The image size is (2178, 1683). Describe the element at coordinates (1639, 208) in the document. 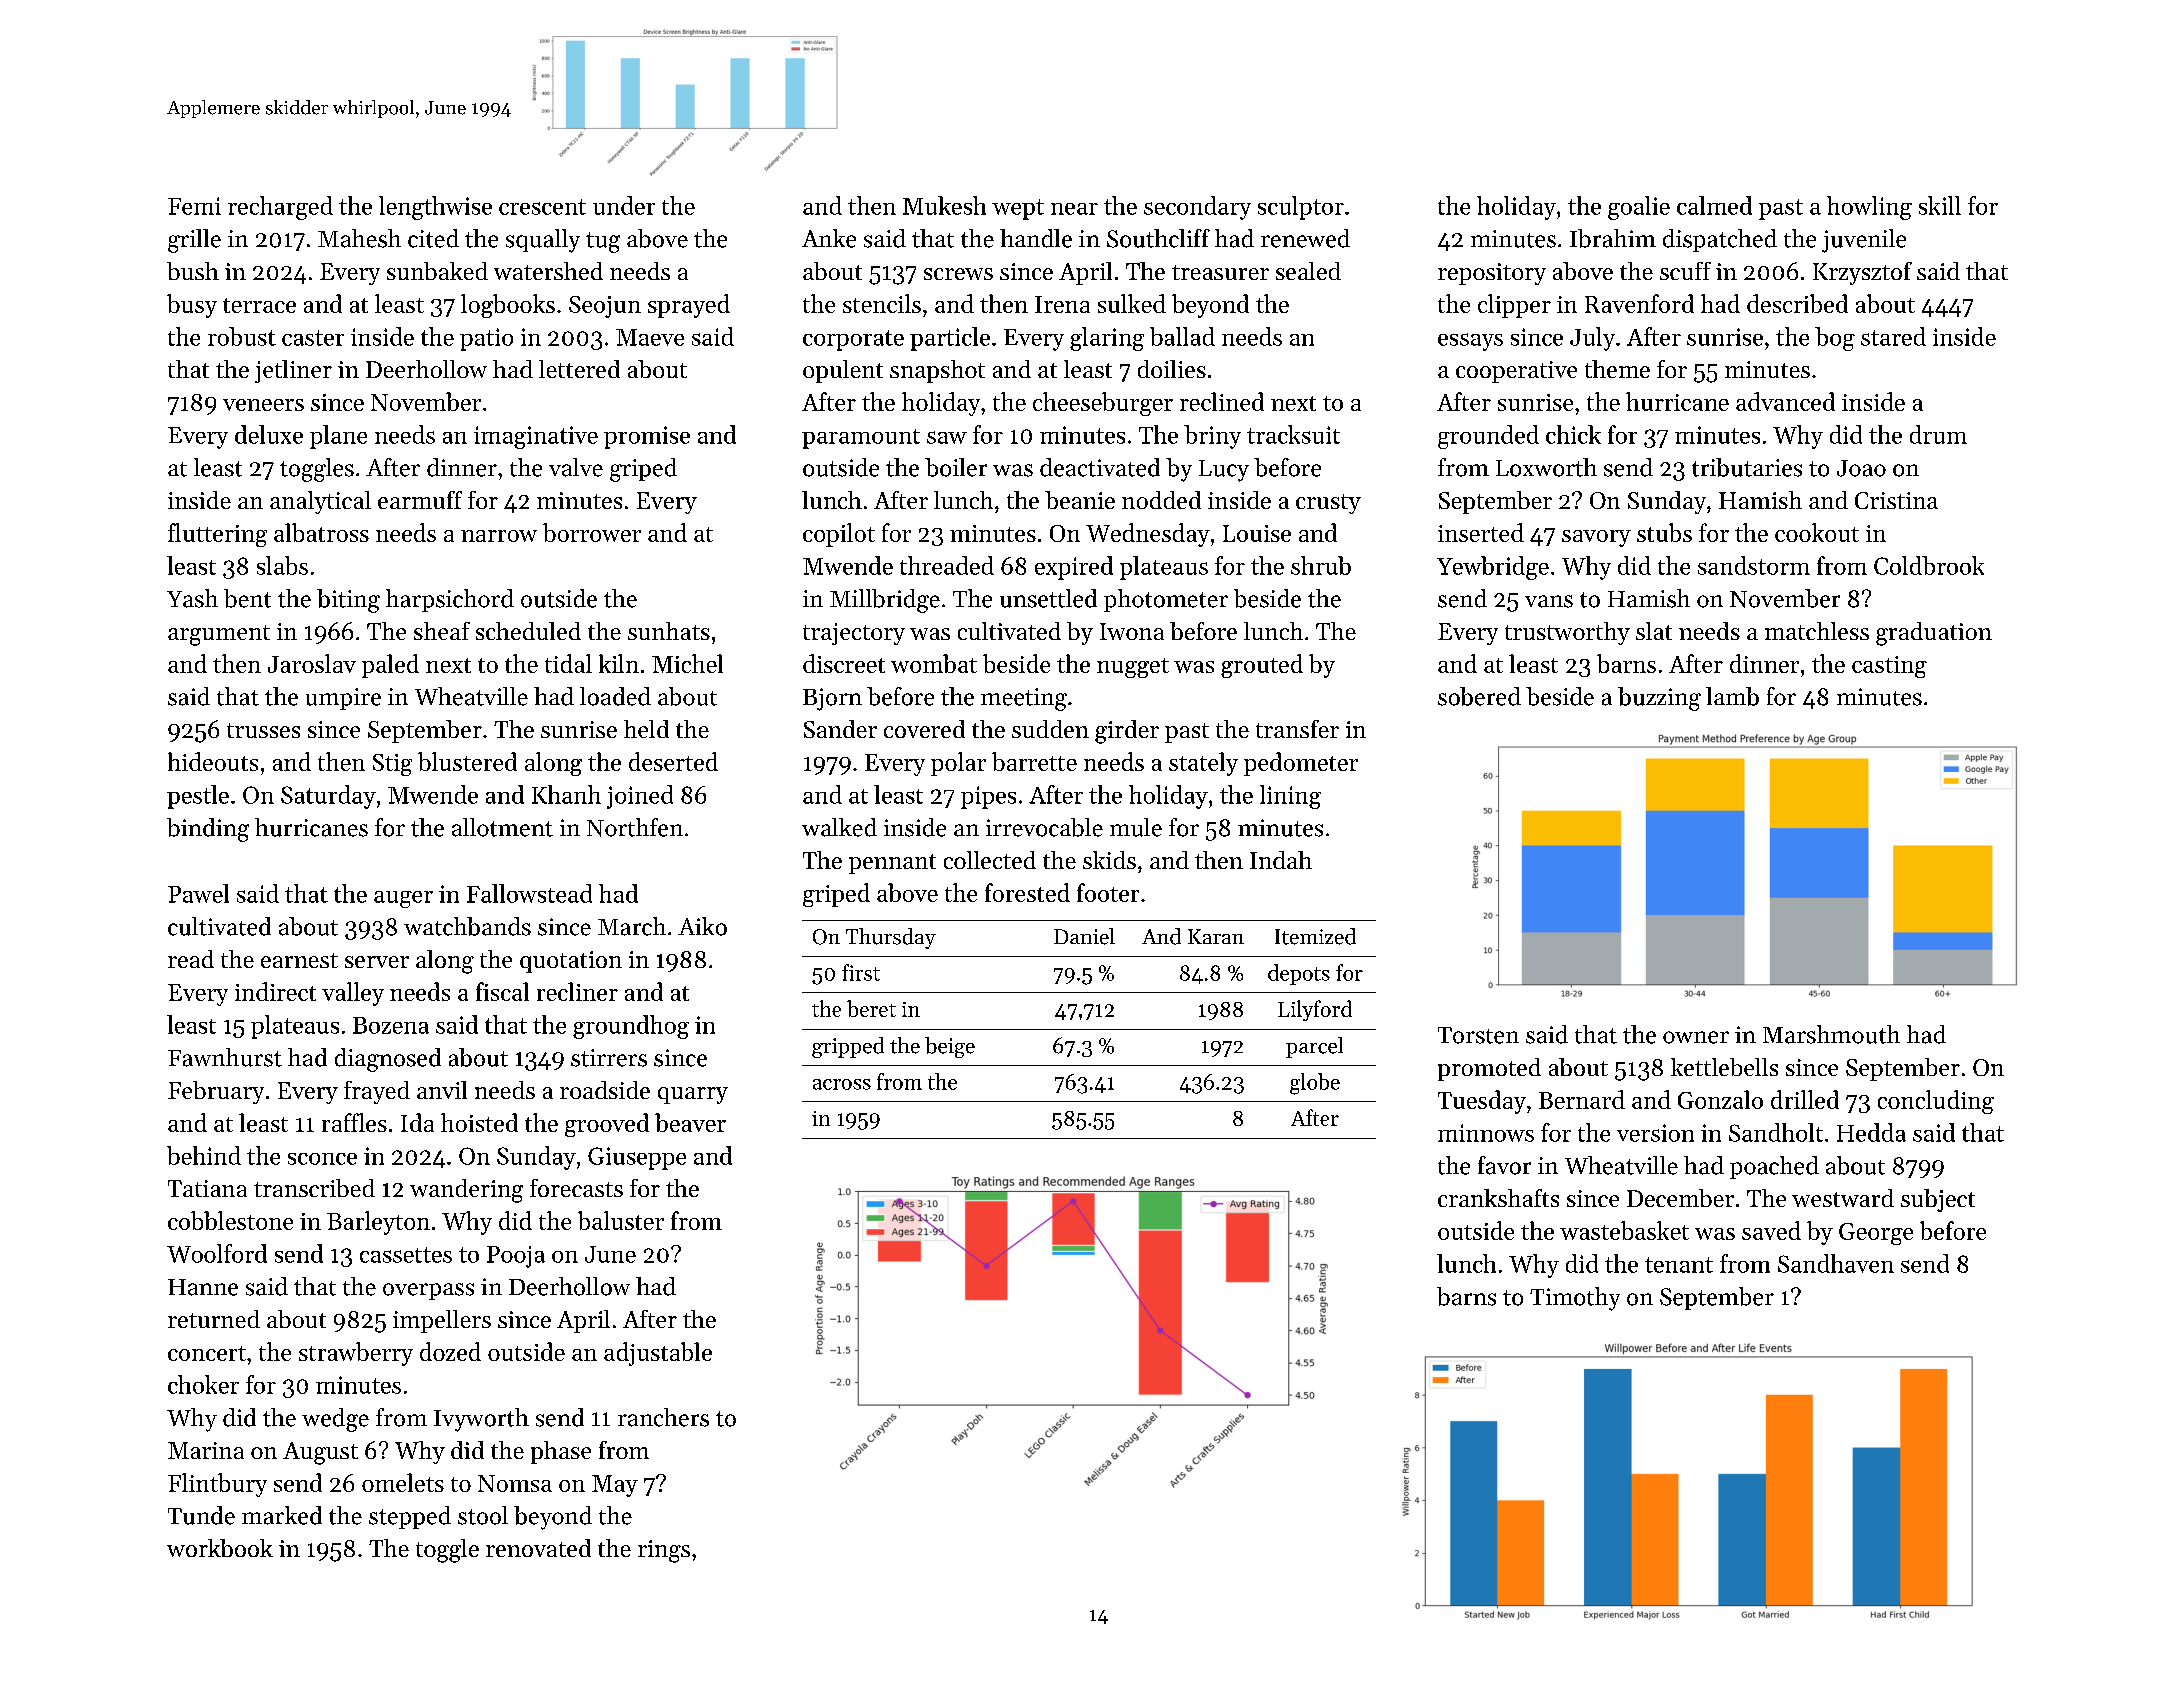

I see `goalie` at that location.
